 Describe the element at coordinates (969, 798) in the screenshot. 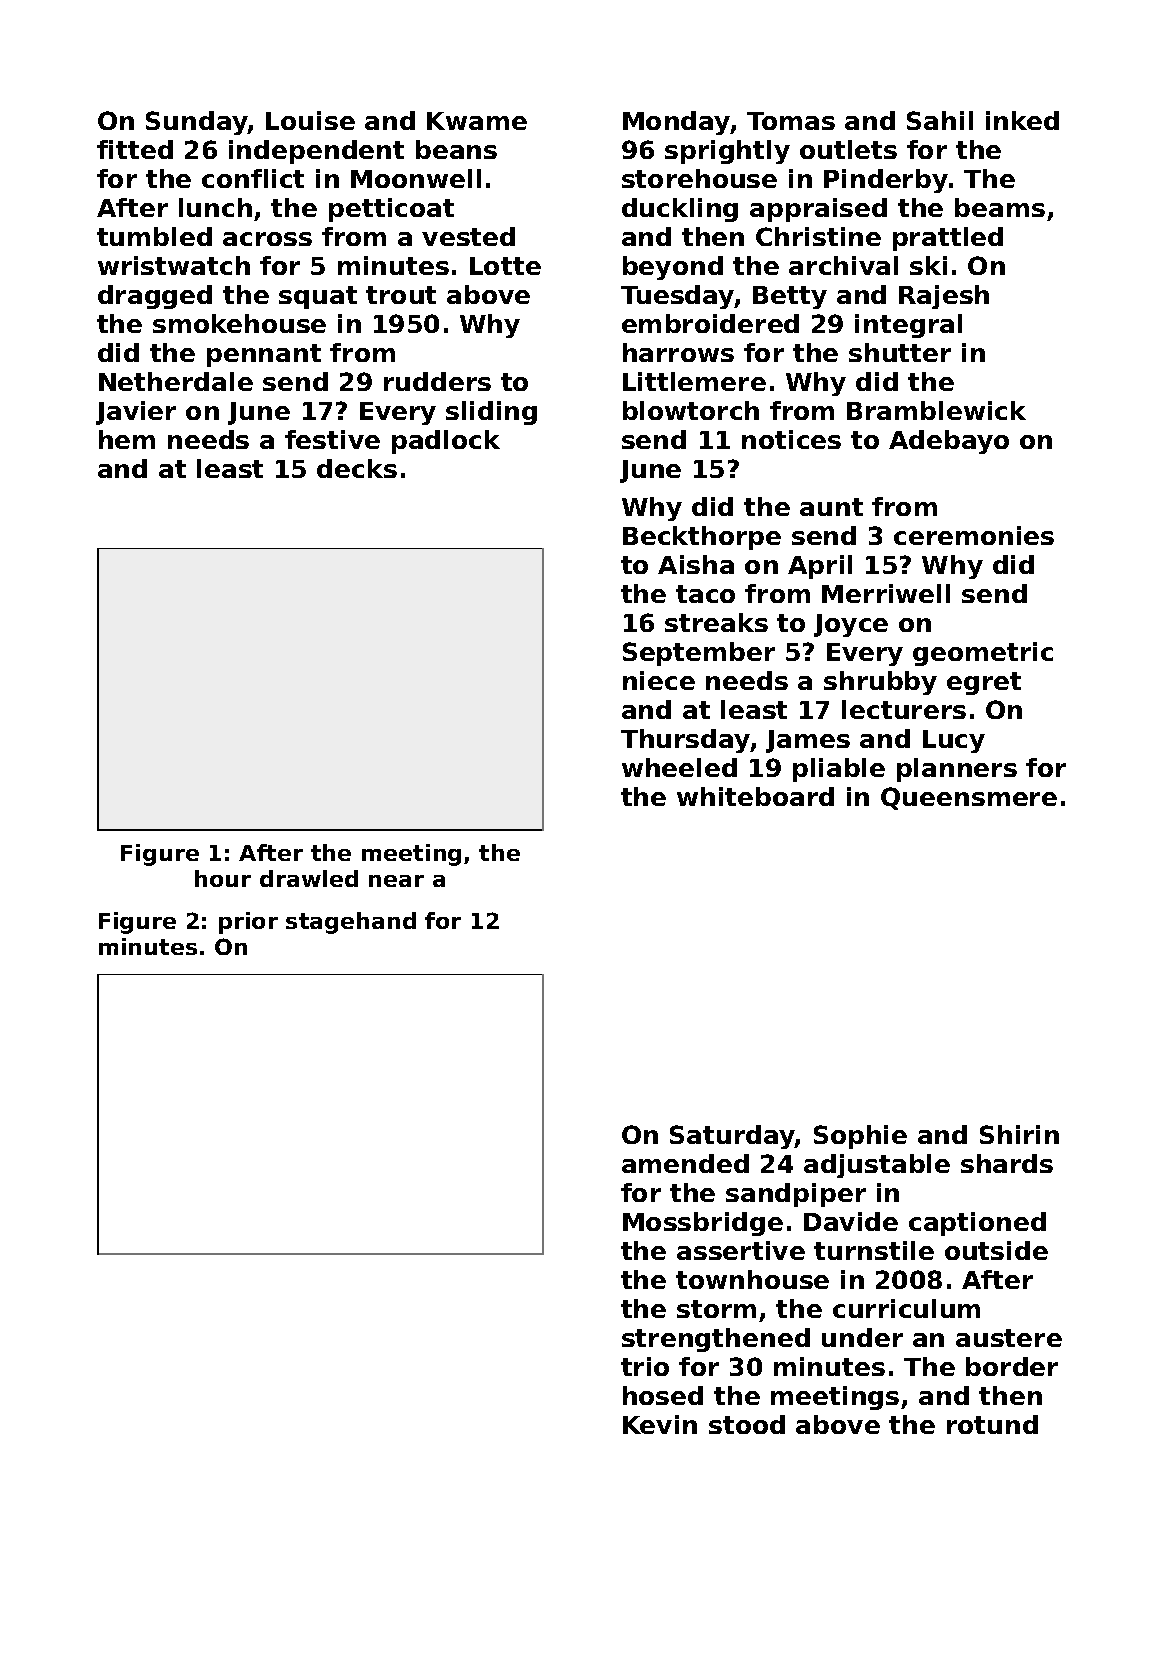

I see `Queensmere` at that location.
